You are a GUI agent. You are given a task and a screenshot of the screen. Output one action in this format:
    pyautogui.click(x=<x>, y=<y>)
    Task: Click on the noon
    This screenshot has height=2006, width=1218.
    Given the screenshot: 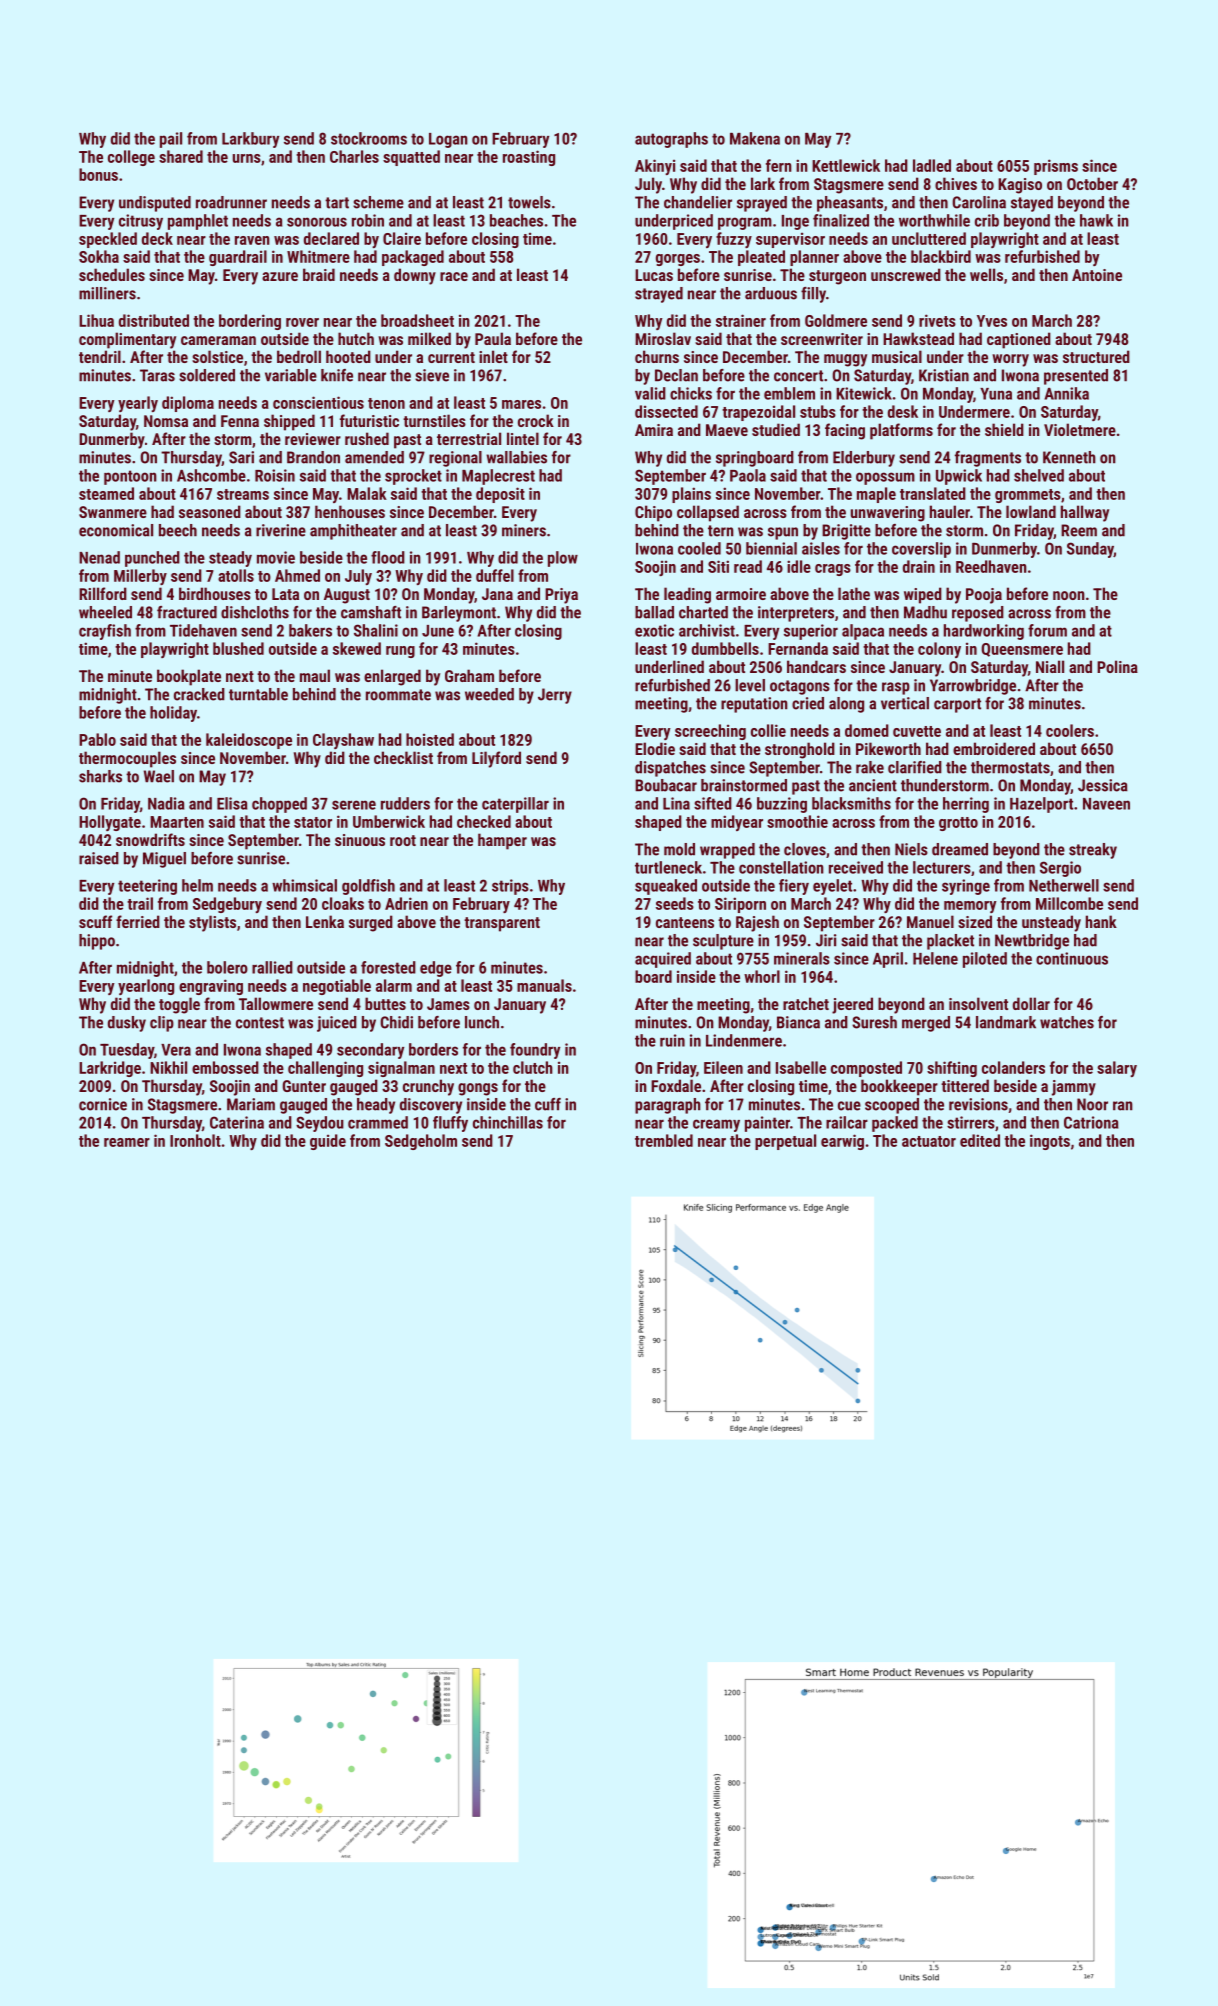 What is the action you would take?
    pyautogui.click(x=1069, y=595)
